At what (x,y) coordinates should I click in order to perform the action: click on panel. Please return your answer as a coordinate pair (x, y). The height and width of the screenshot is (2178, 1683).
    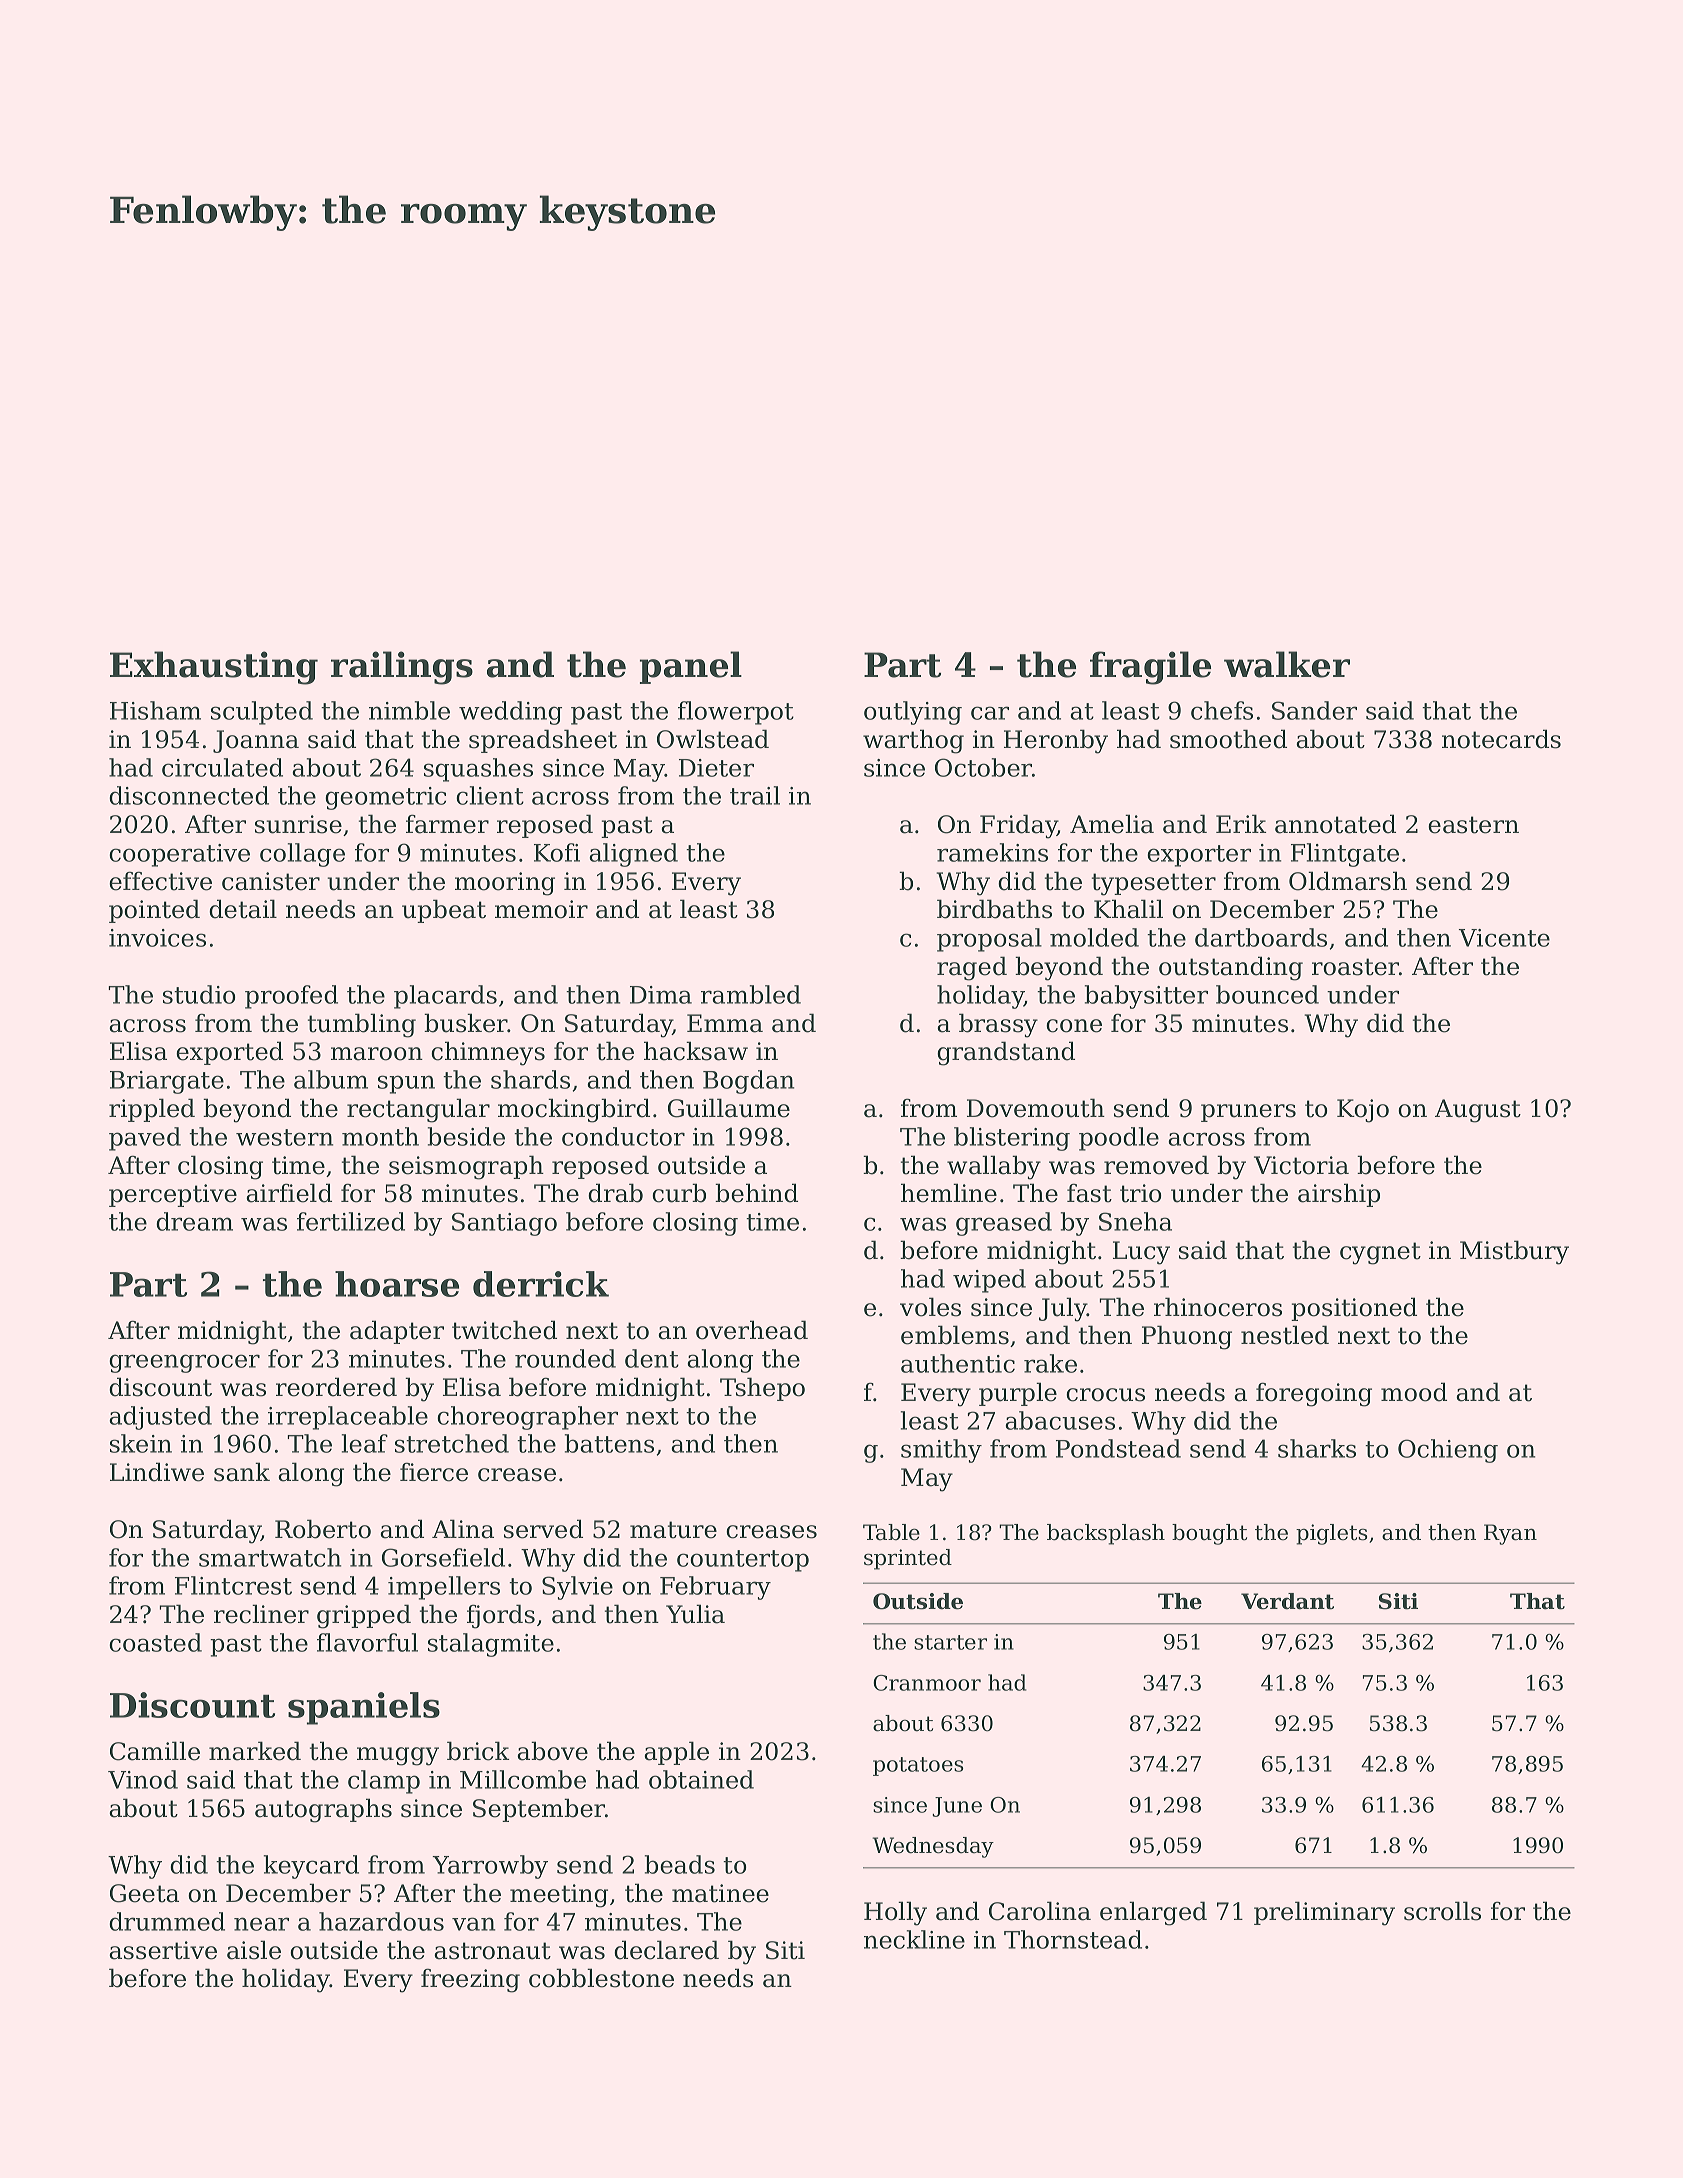
    Looking at the image, I should click on (691, 667).
